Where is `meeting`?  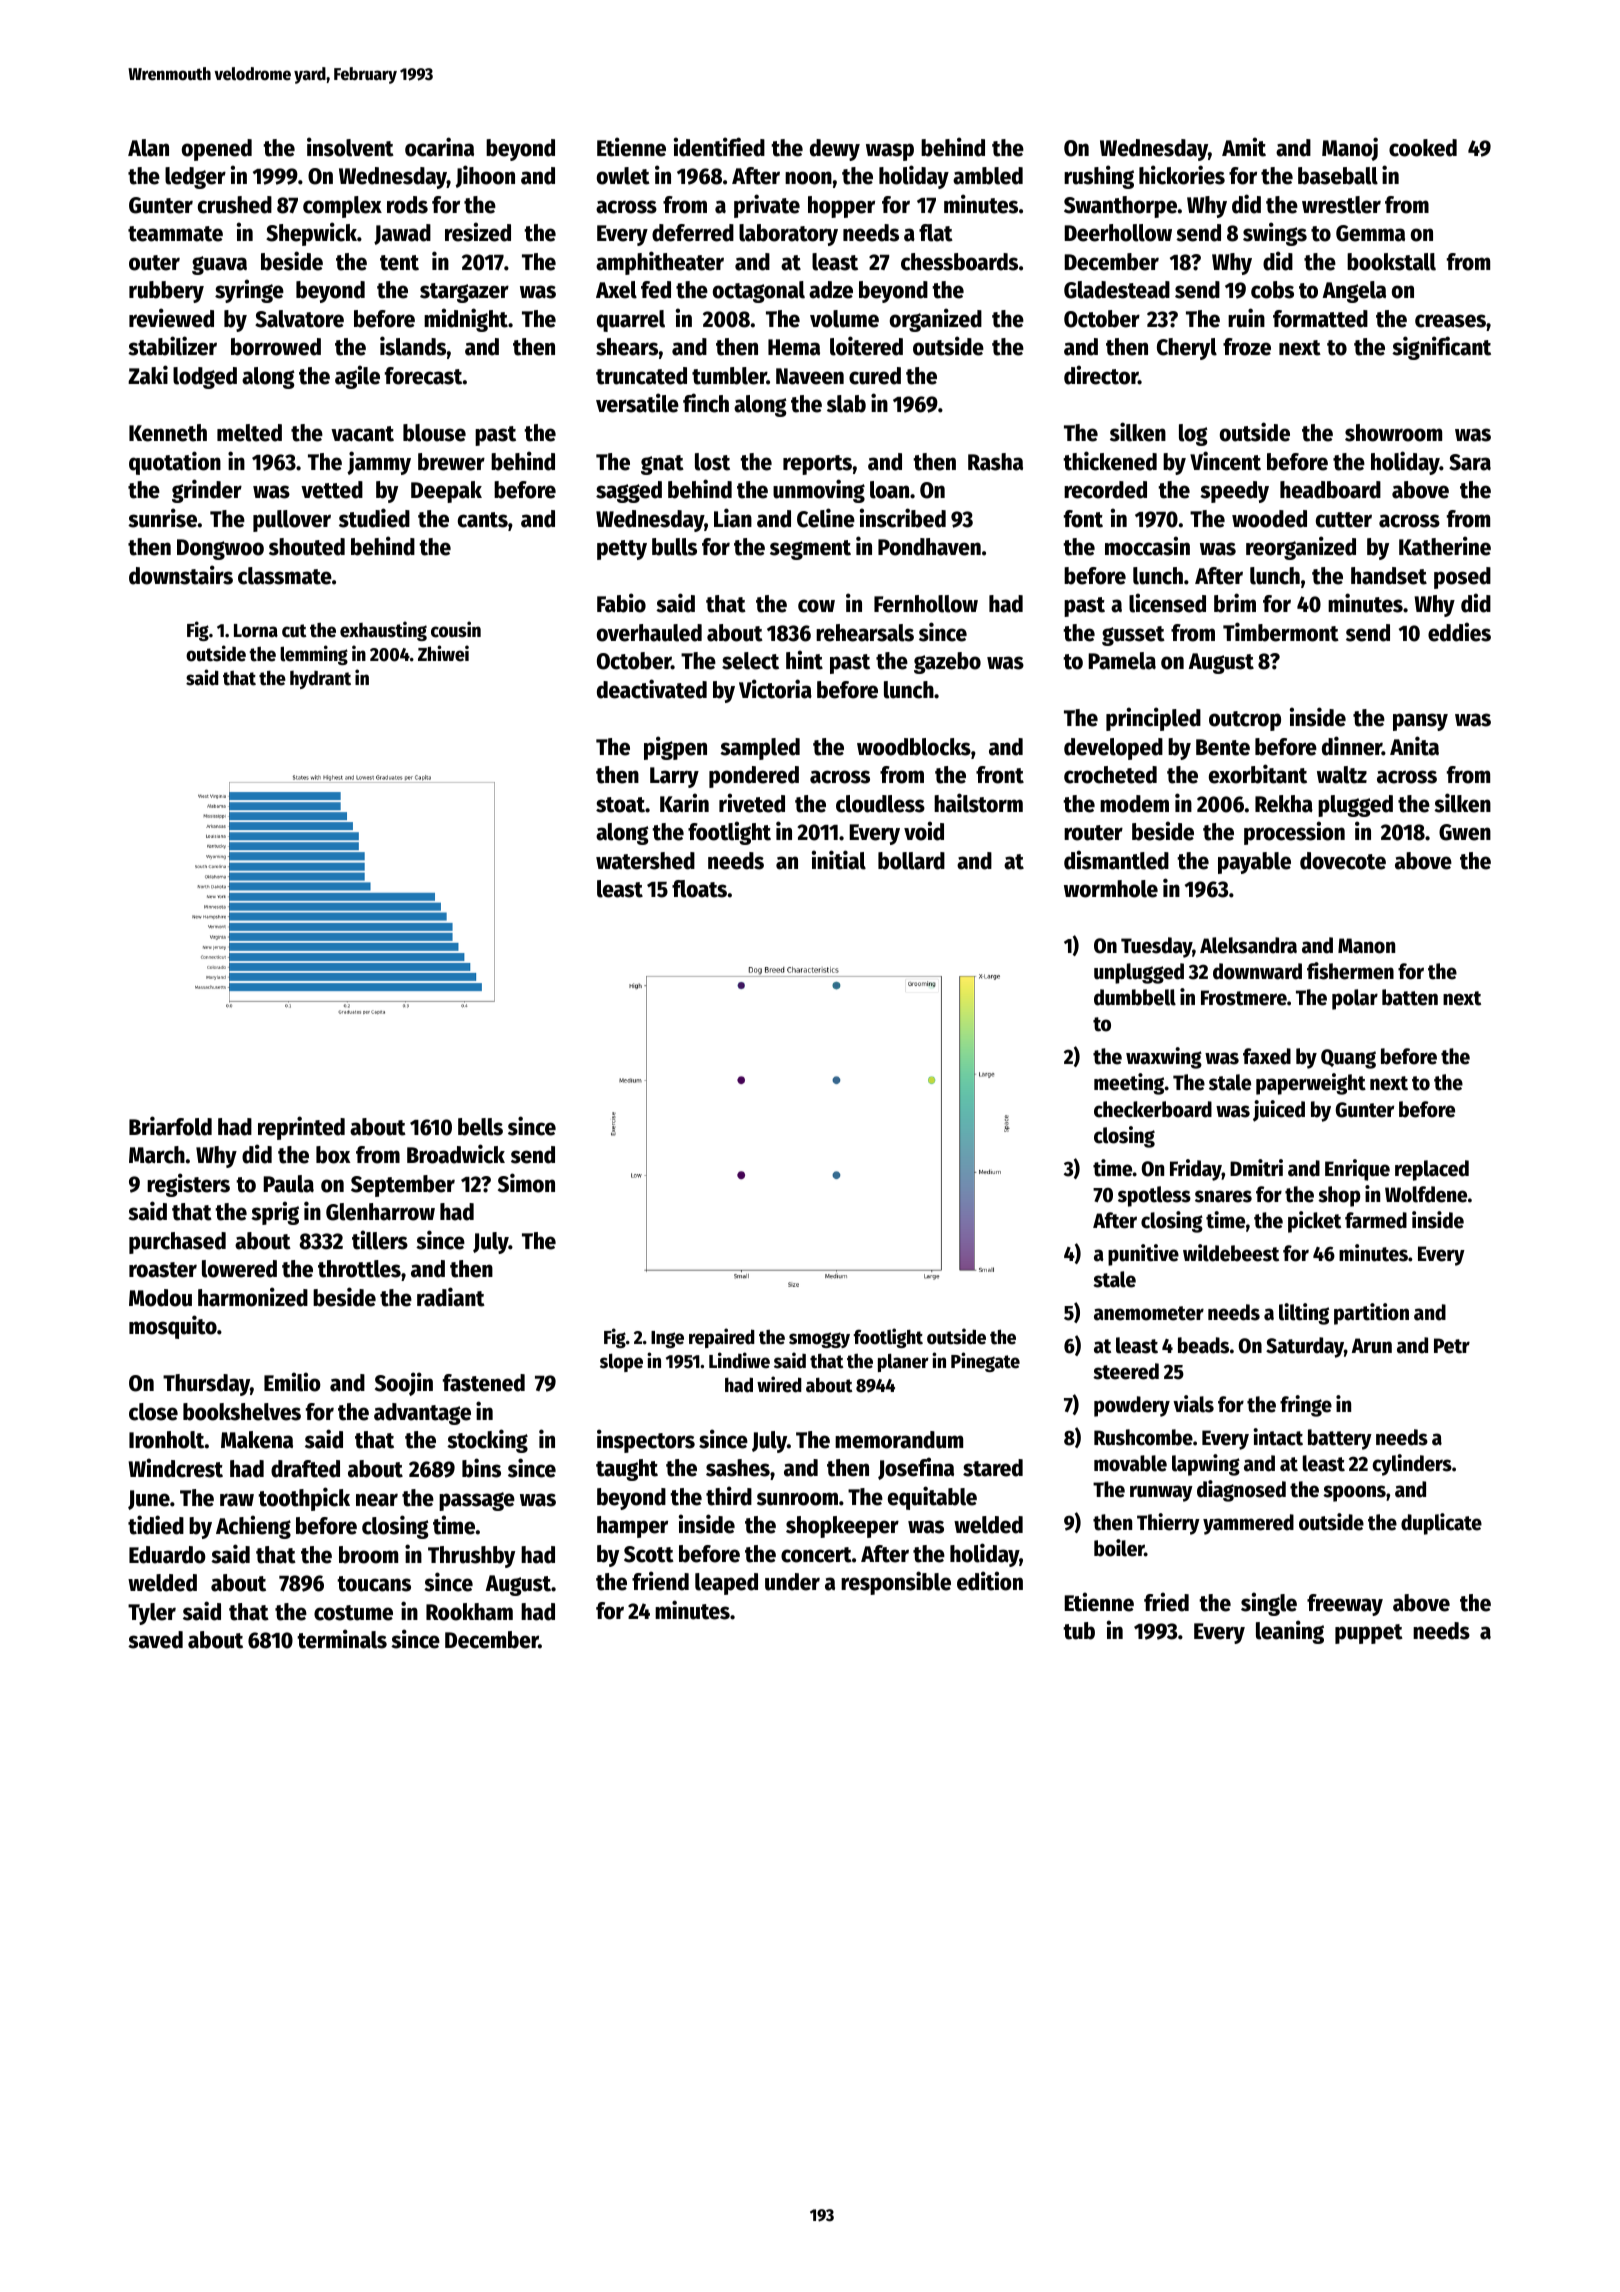
meeting is located at coordinates (1129, 1084).
